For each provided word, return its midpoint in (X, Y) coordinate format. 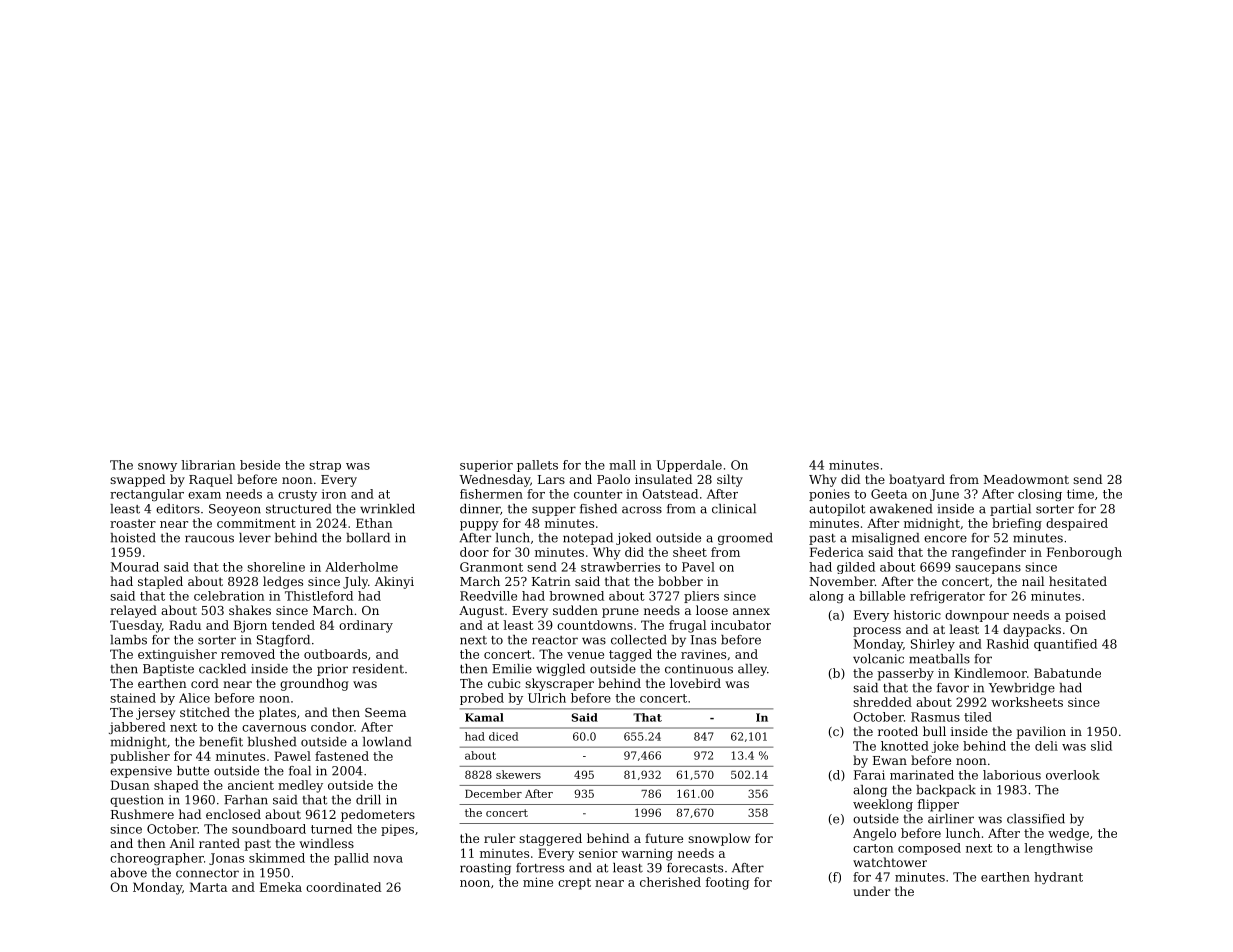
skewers (518, 774)
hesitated (1078, 581)
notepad (588, 539)
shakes (250, 610)
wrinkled (387, 509)
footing (727, 883)
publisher (140, 757)
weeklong (883, 805)
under (871, 891)
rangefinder (989, 553)
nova (388, 859)
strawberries (620, 567)
